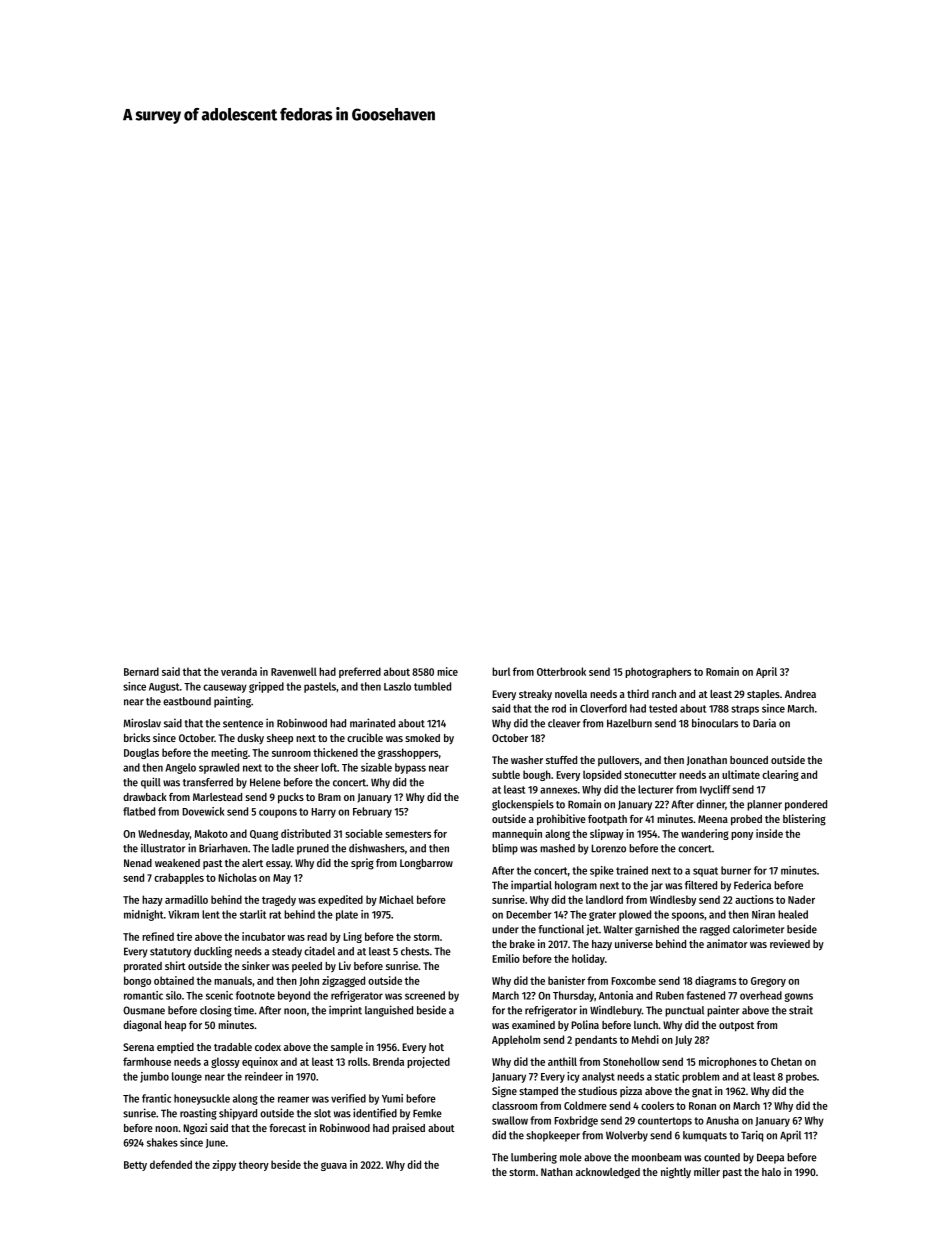 Image resolution: width=952 pixels, height=1233 pixels. I want to click on armadillo, so click(186, 899).
